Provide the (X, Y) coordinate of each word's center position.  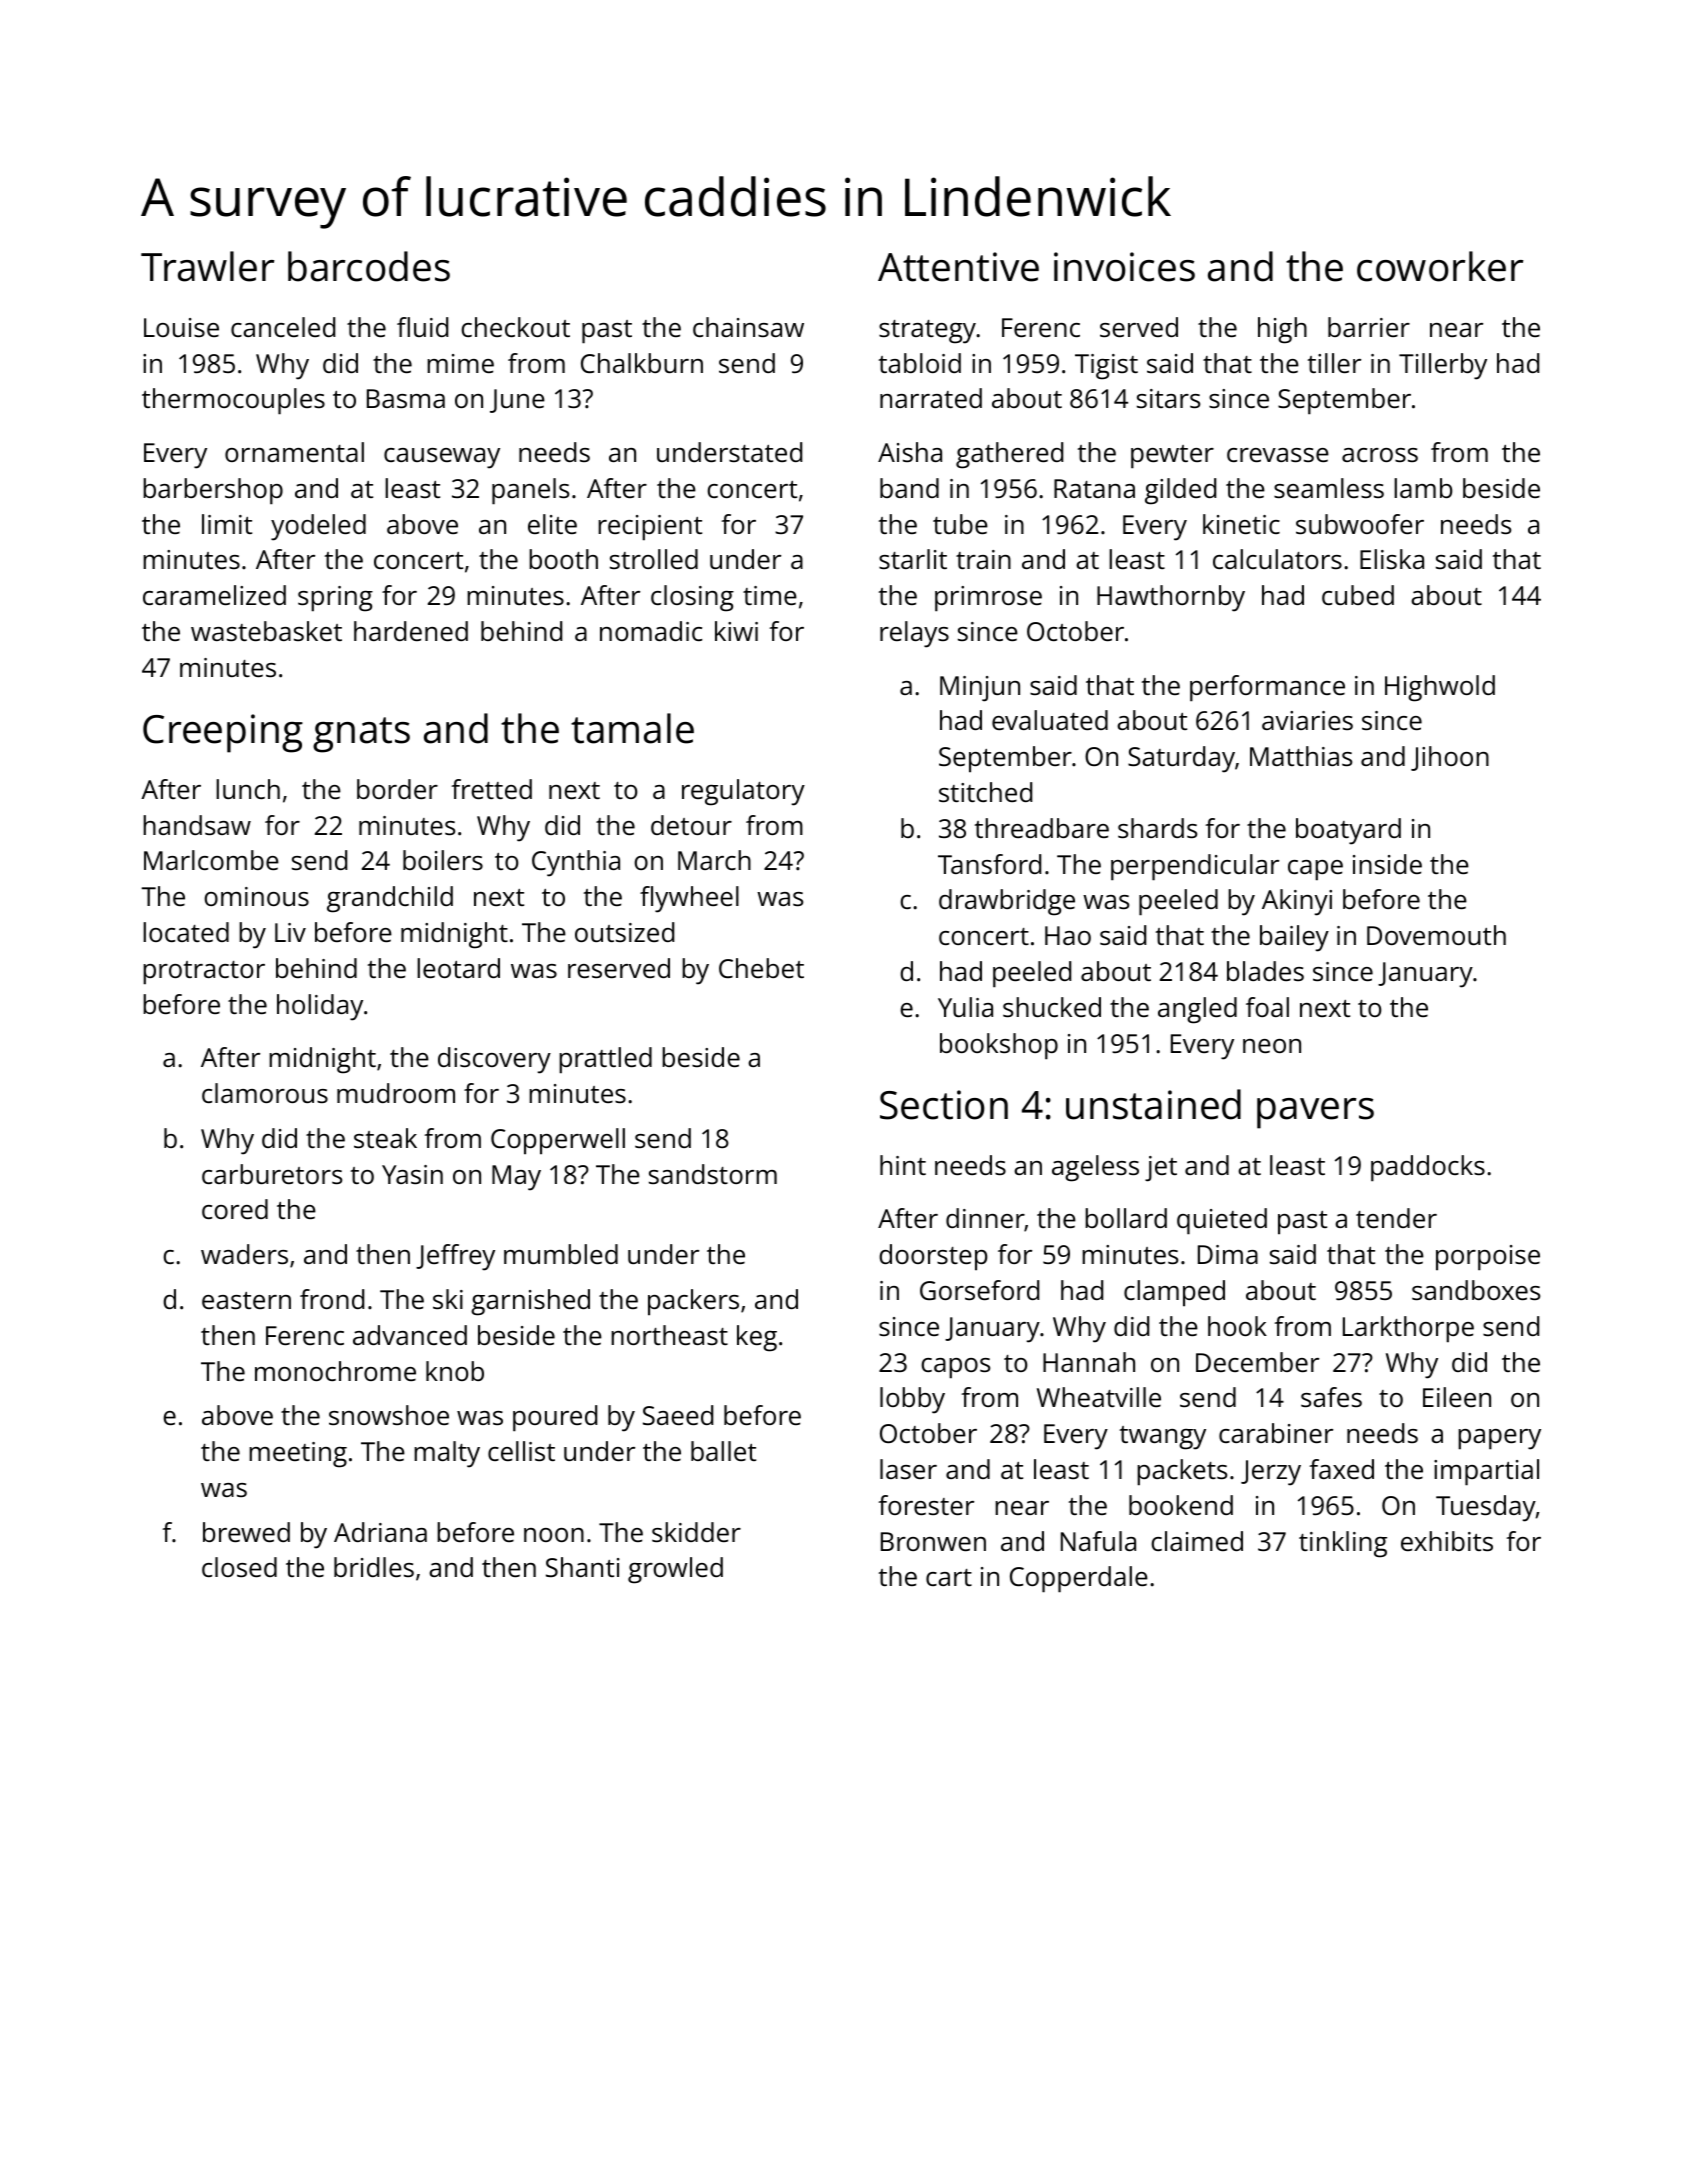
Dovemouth (1436, 935)
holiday (320, 1007)
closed (239, 1567)
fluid (422, 327)
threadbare (1042, 828)
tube (960, 524)
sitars (1168, 398)
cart (949, 1577)
